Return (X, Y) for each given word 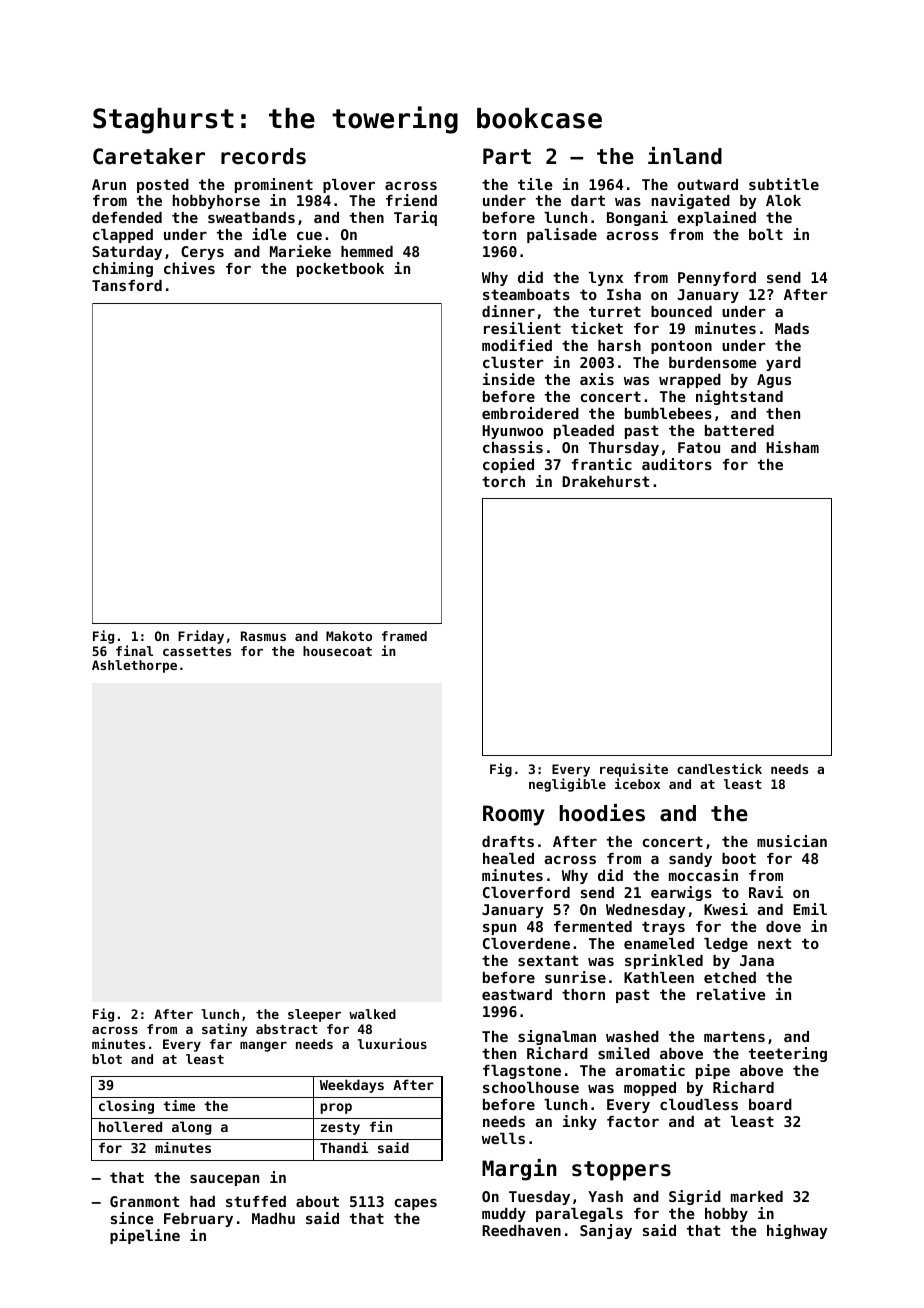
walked (372, 1014)
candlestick (719, 768)
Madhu (273, 1218)
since (132, 1218)
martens (734, 1036)
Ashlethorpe (134, 666)
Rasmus (263, 636)
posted (163, 186)
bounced (681, 311)
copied (508, 465)
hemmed (367, 251)
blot (107, 1059)
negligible (567, 785)
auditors (677, 464)
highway (797, 1231)
